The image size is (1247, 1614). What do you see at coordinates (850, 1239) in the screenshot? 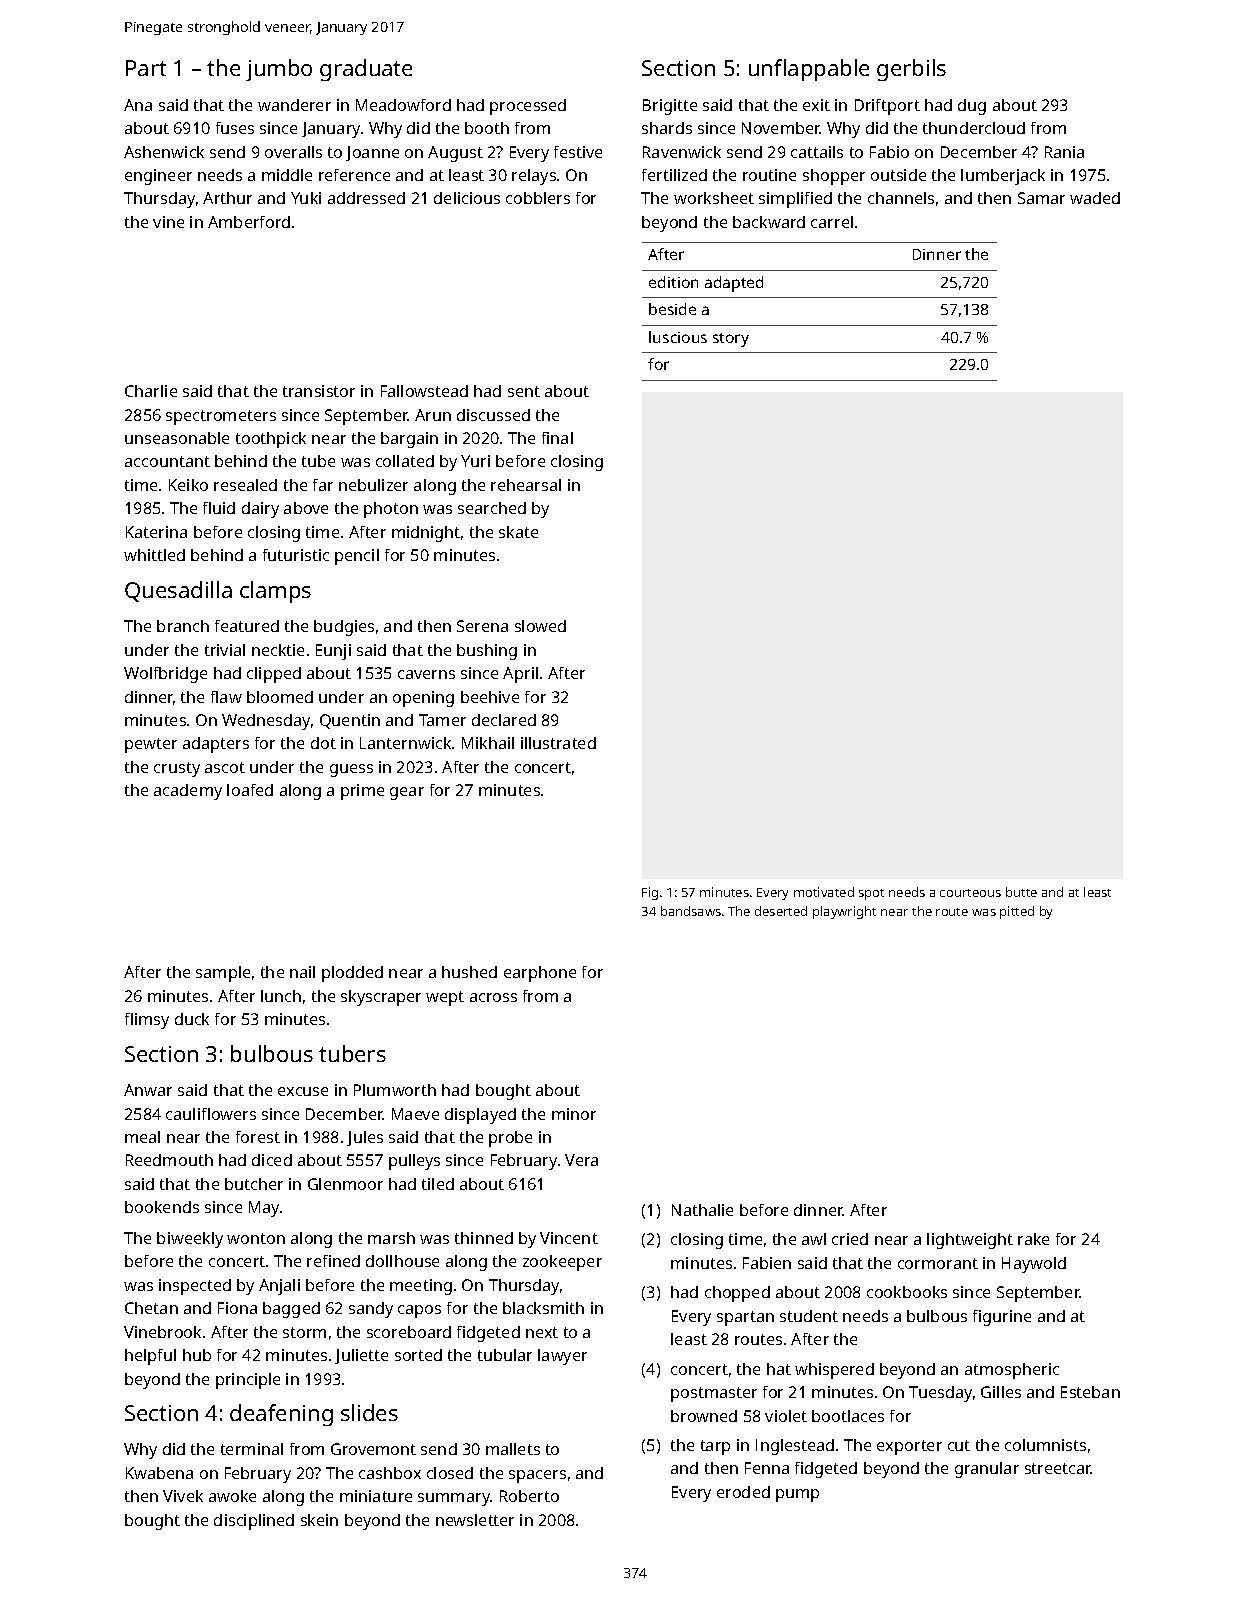
I see `cried` at bounding box center [850, 1239].
